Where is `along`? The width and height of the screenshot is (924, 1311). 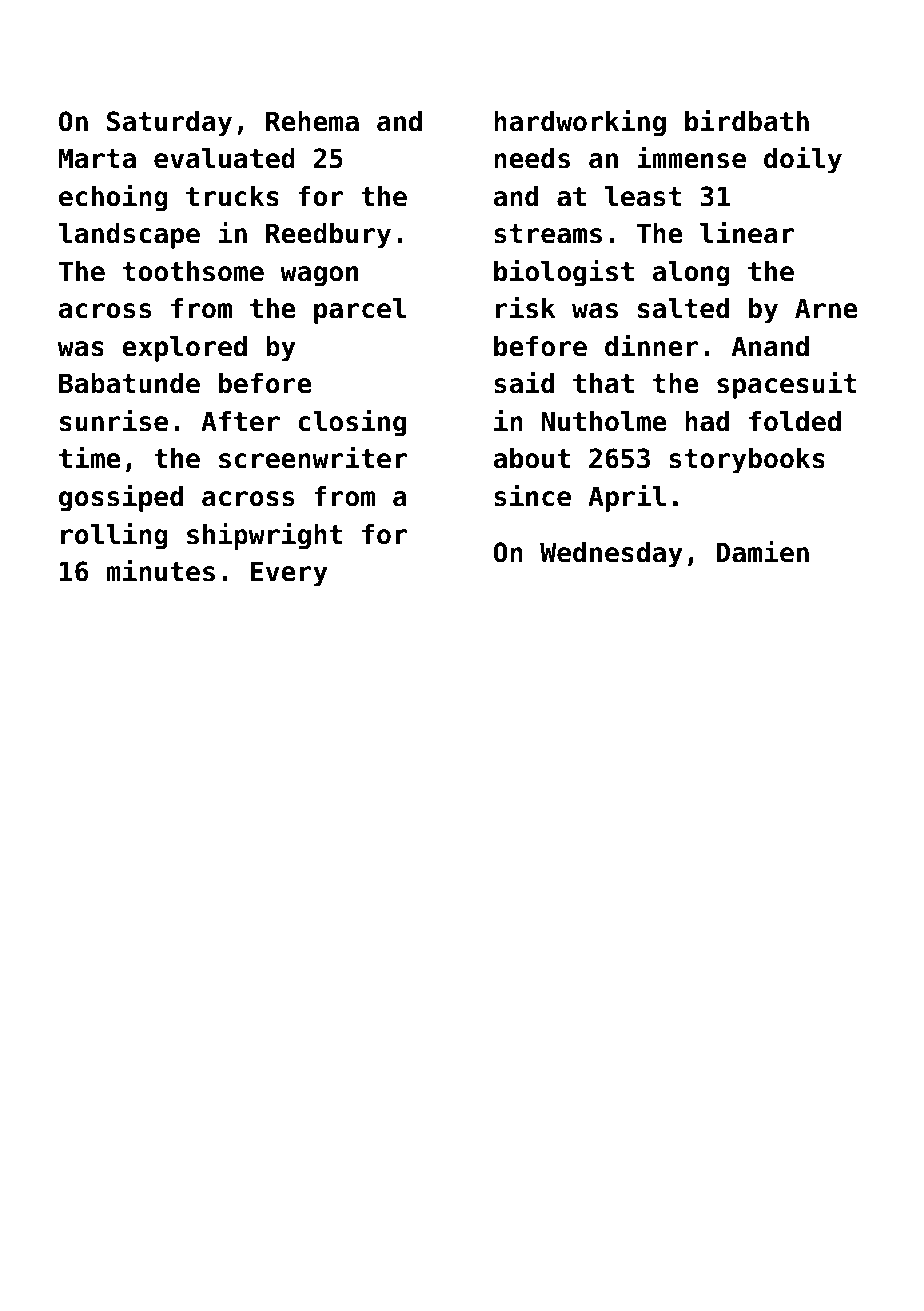 along is located at coordinates (691, 274).
